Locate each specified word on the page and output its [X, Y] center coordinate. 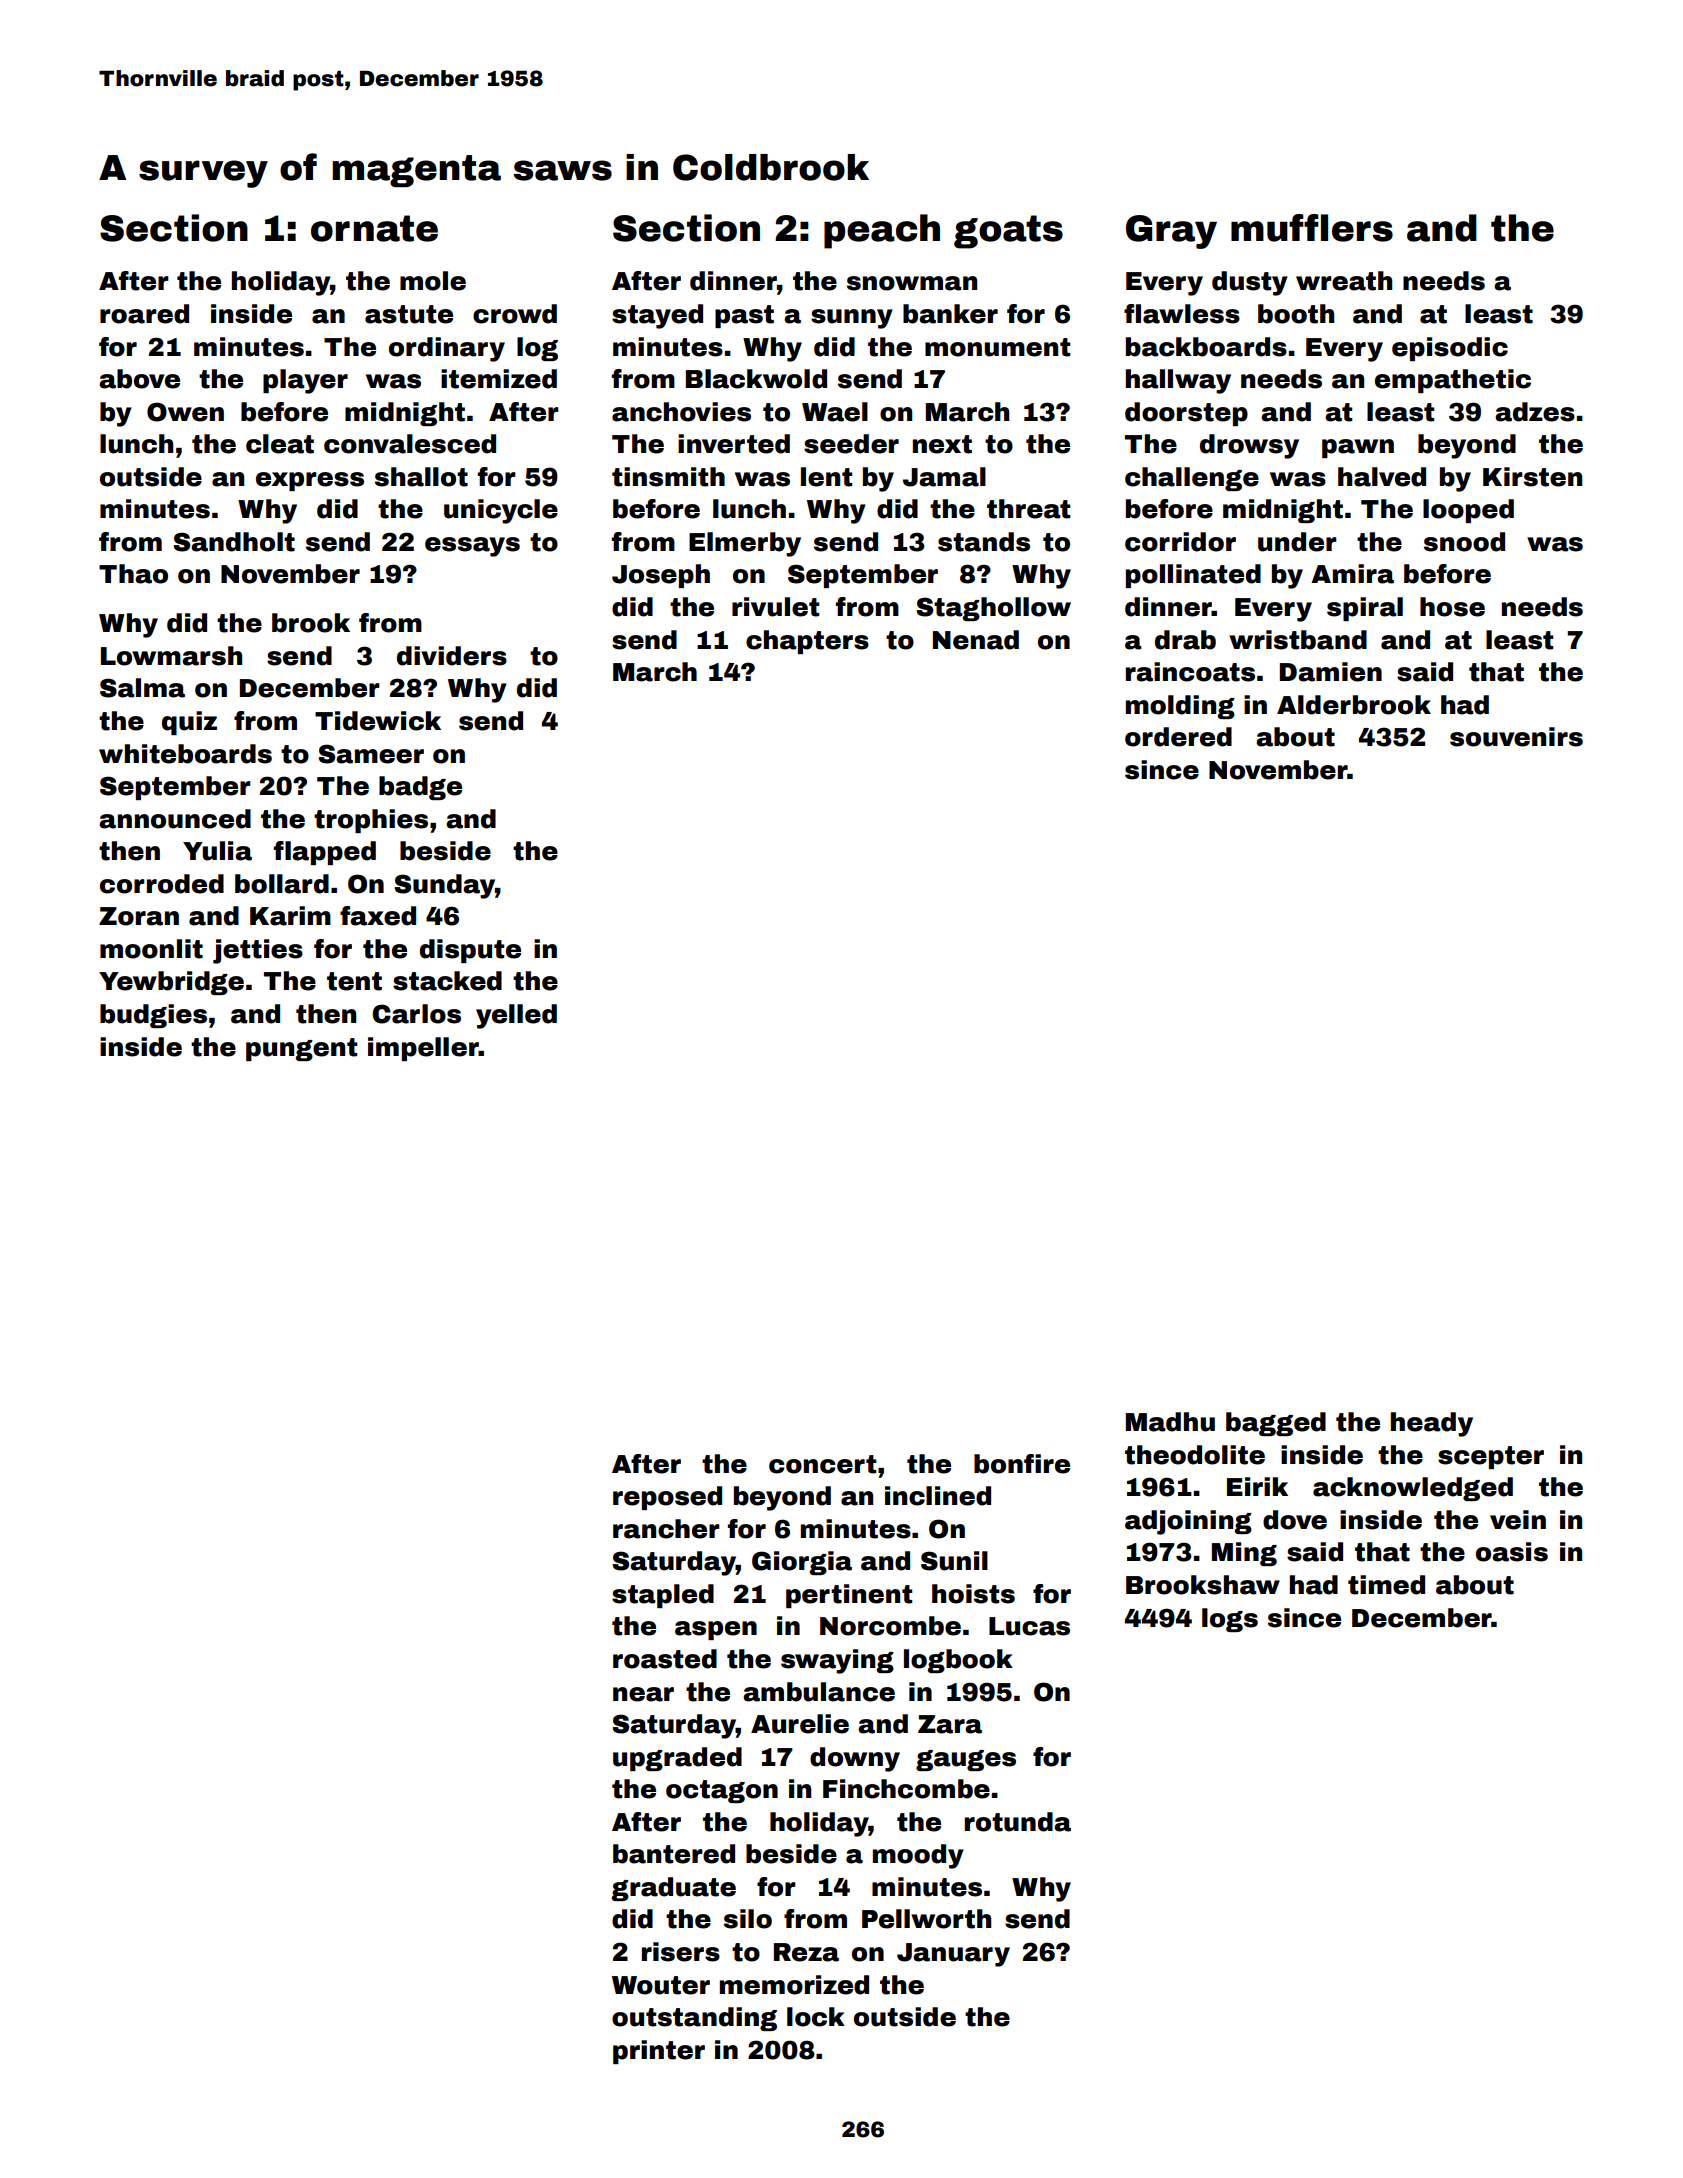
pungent [301, 1049]
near [643, 1694]
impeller [423, 1049]
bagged [1276, 1424]
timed [1386, 1585]
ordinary [447, 349]
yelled [516, 1016]
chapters [807, 642]
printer [659, 2052]
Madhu [1170, 1422]
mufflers [1312, 228]
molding [1180, 707]
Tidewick [378, 721]
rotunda [1018, 1822]
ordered [1178, 737]
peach [882, 231]
